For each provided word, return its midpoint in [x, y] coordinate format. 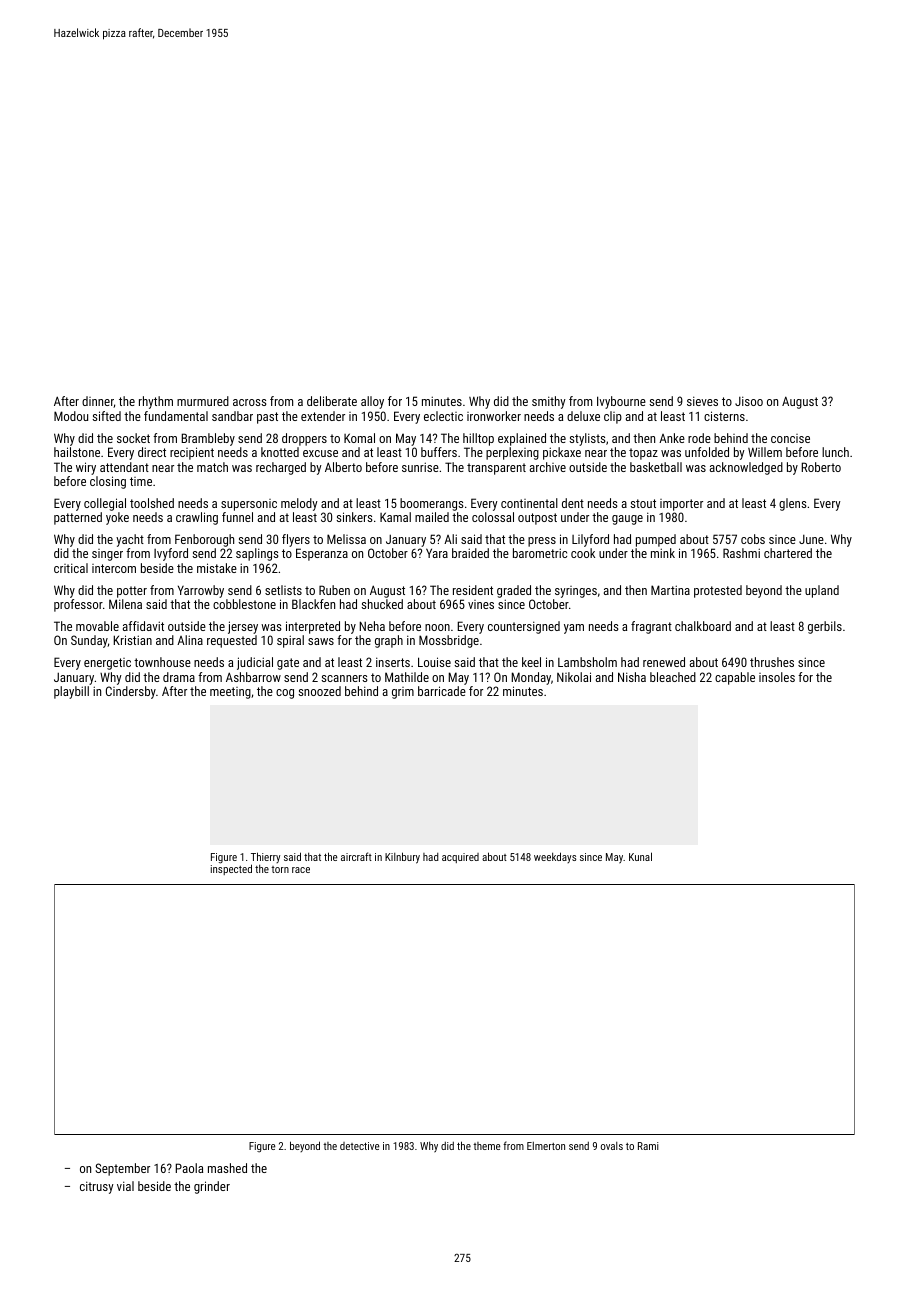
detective [360, 1146]
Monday [531, 678]
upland [822, 591]
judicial [255, 663]
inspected [231, 870]
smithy [549, 402]
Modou [71, 416]
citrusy [97, 1187]
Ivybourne [621, 402]
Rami [648, 1146]
